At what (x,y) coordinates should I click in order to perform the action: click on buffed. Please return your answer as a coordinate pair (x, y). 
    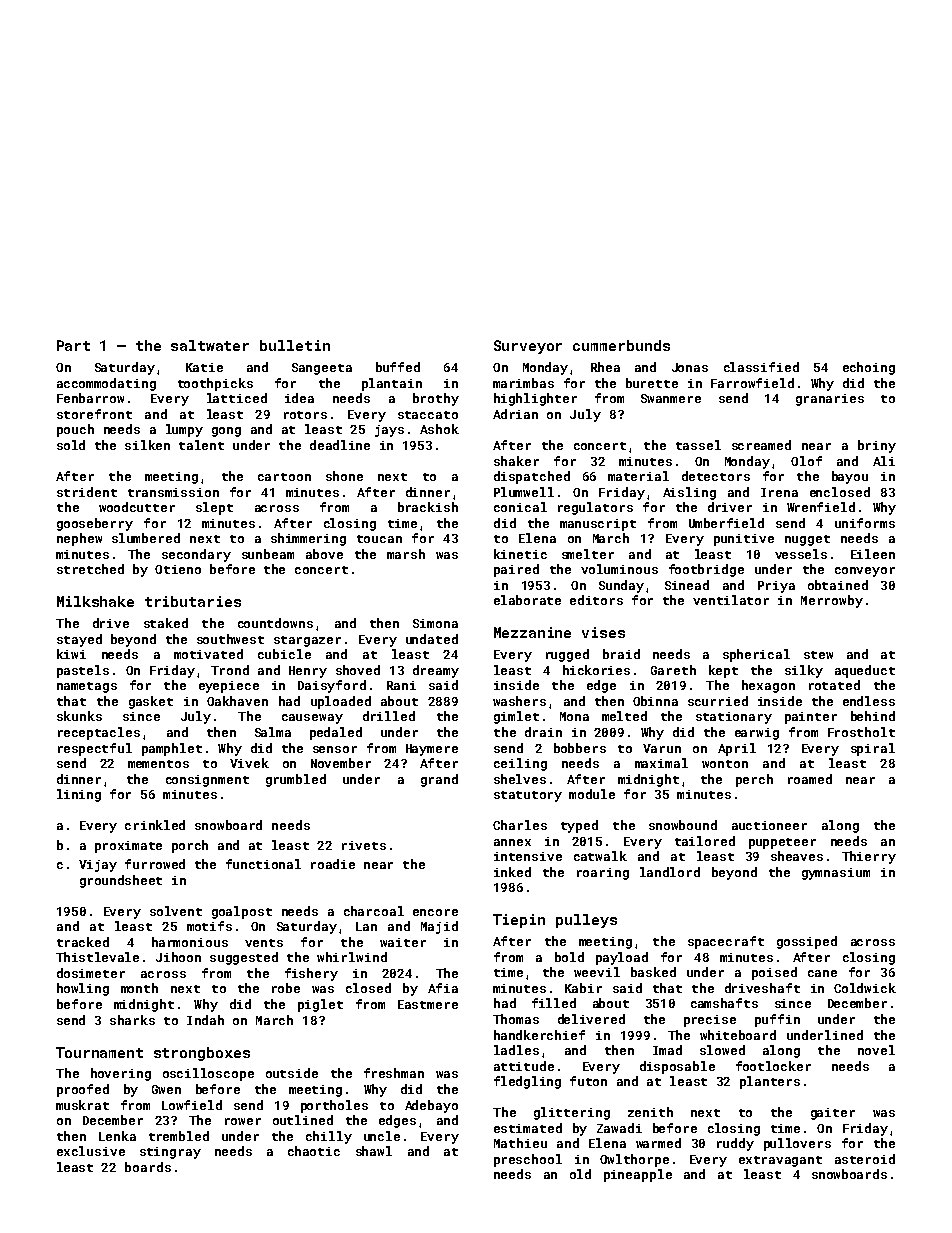
    Looking at the image, I should click on (398, 367).
